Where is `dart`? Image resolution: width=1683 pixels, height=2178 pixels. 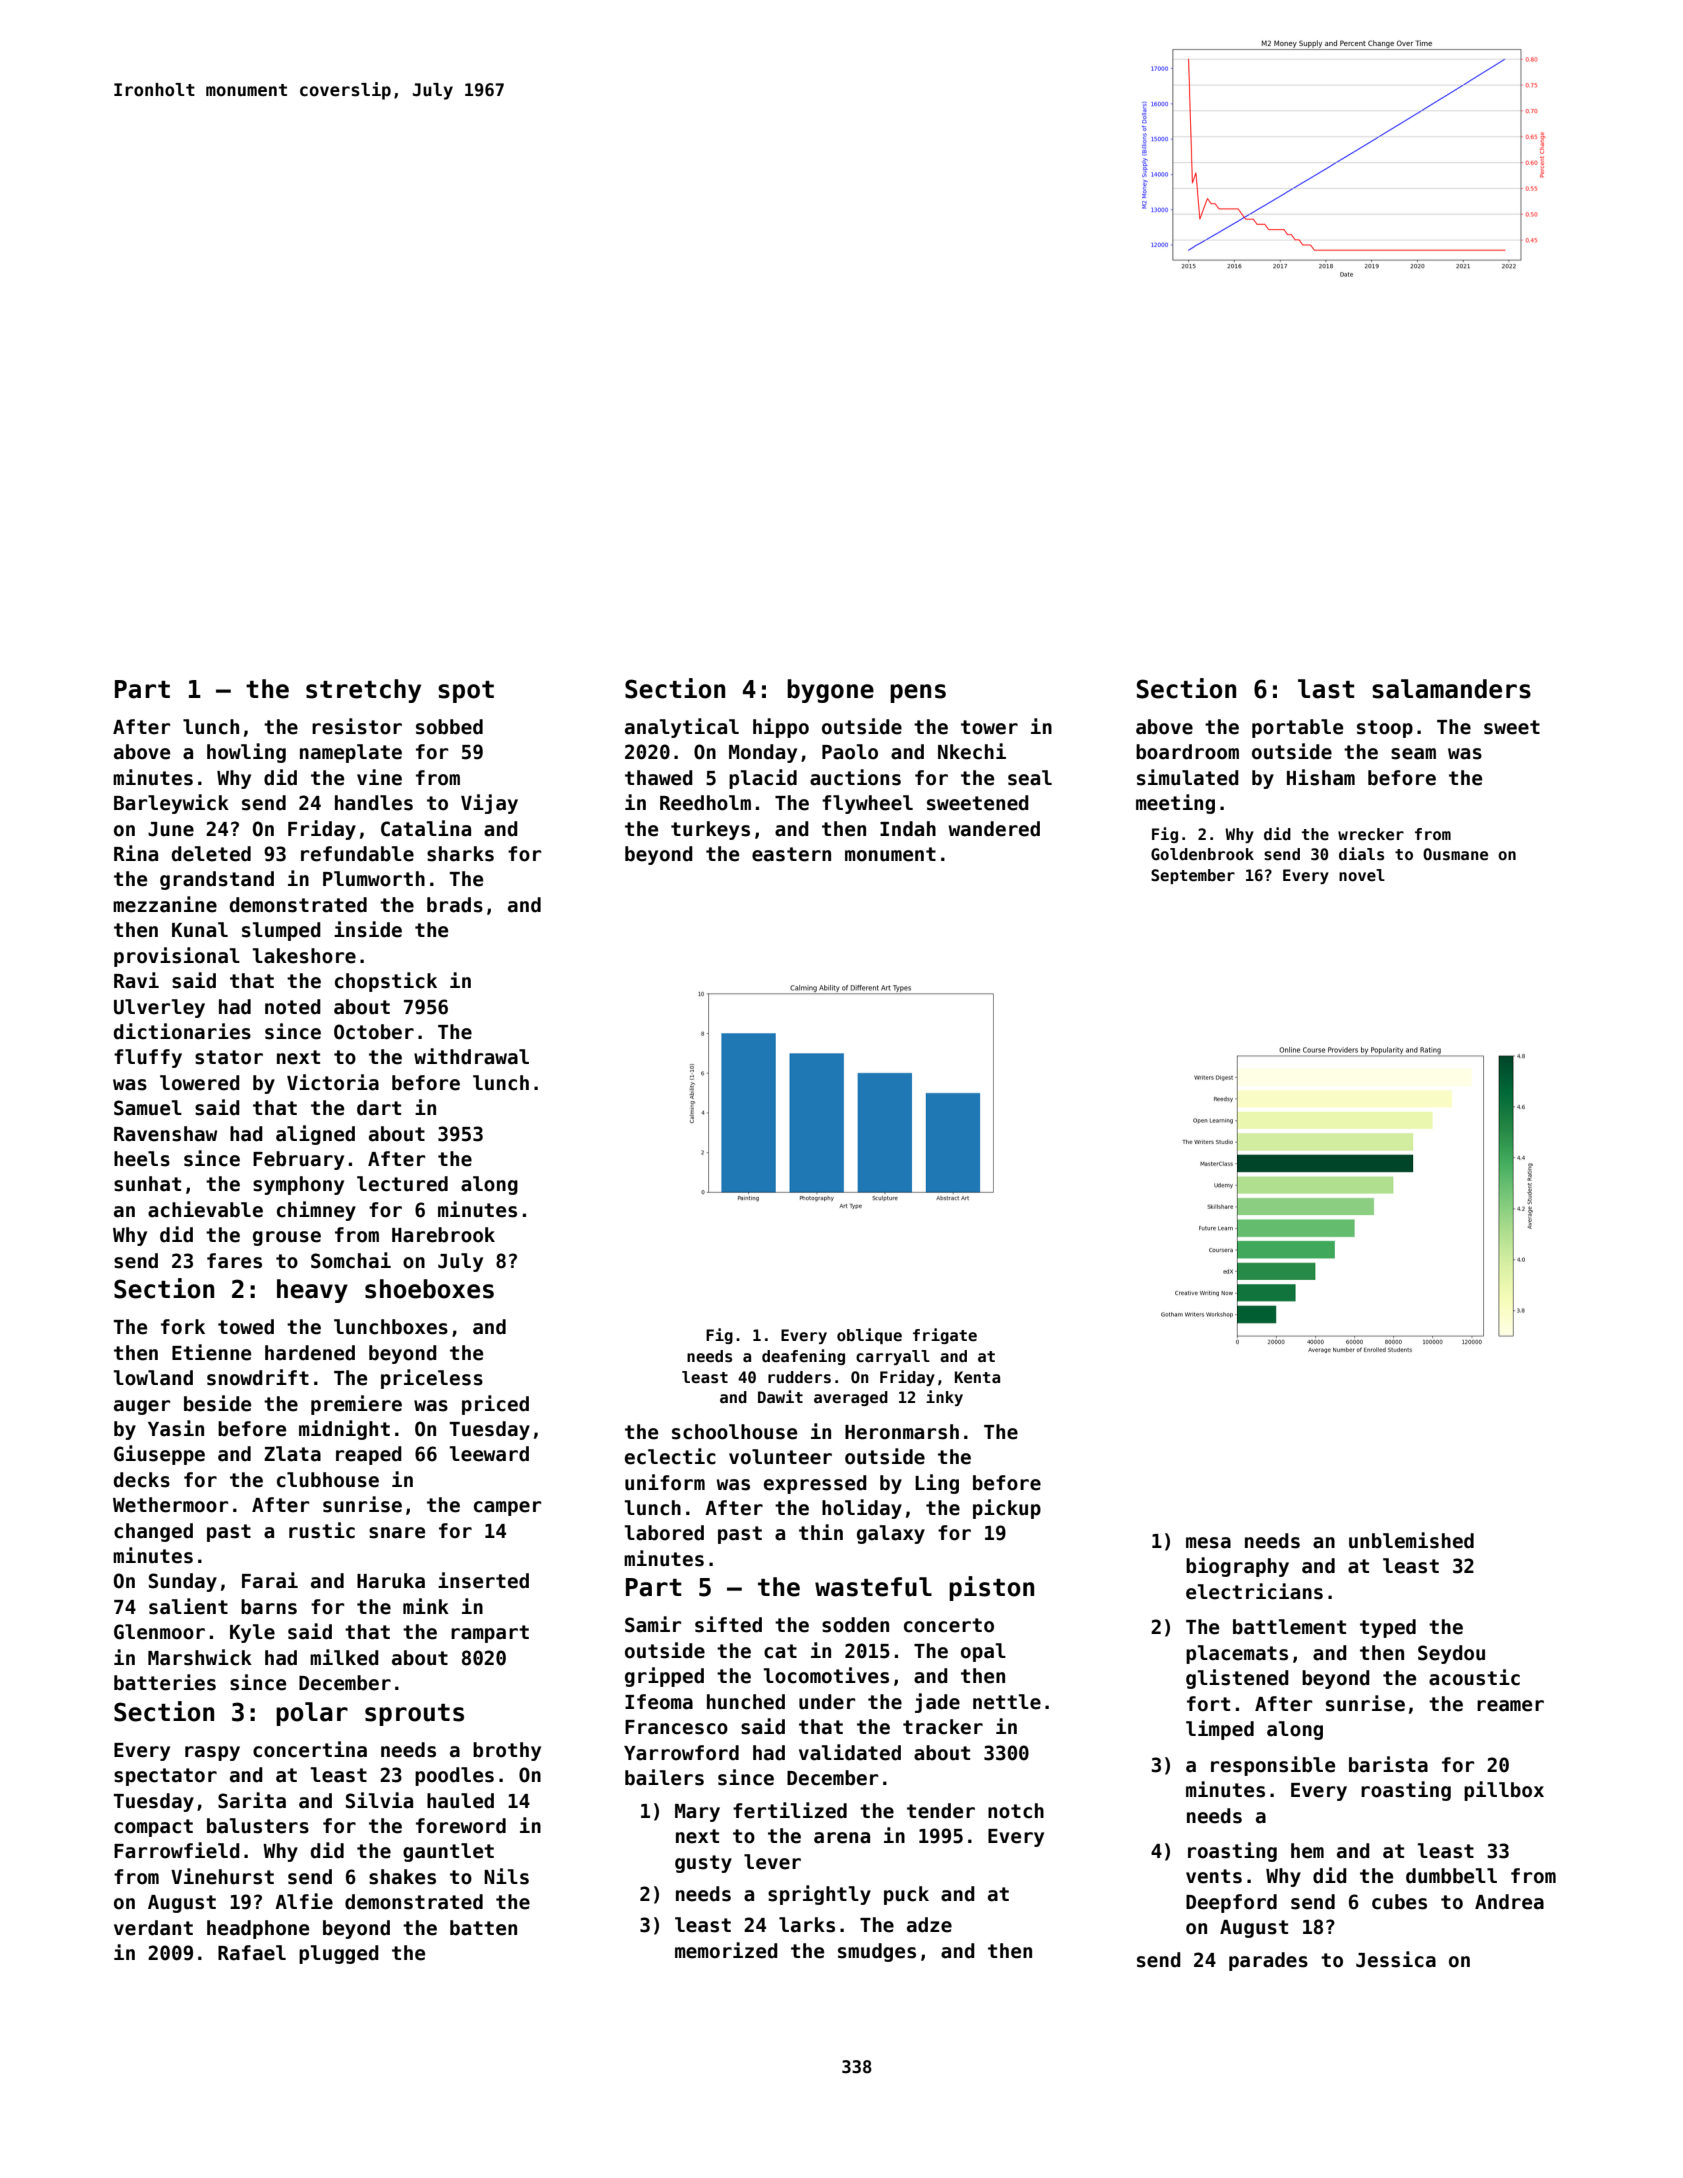 dart is located at coordinates (379, 1108).
